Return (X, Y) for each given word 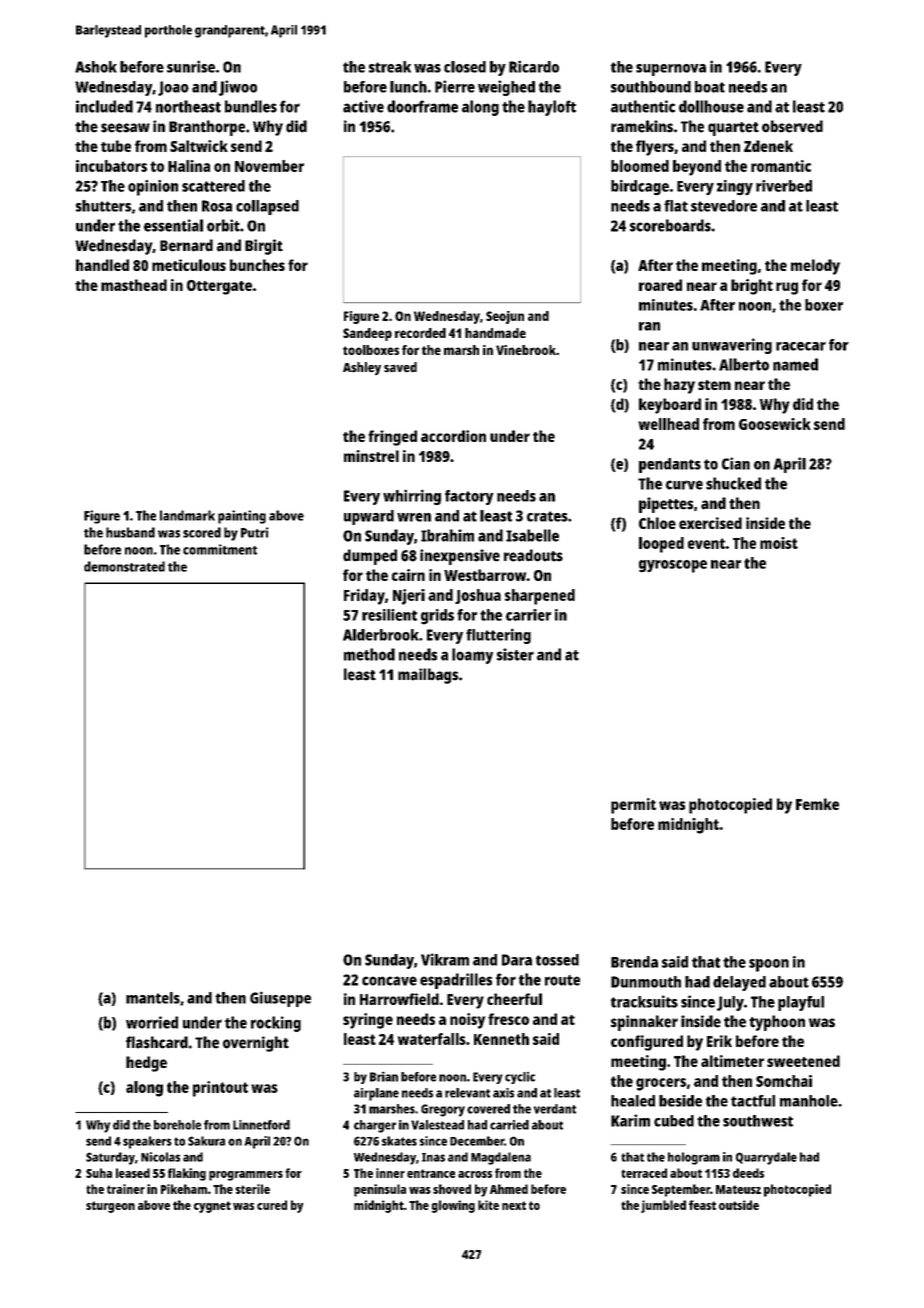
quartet (733, 129)
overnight (256, 1044)
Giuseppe (280, 999)
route (562, 980)
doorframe (422, 106)
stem (714, 385)
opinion (153, 188)
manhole (809, 1101)
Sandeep (367, 334)
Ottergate (219, 287)
